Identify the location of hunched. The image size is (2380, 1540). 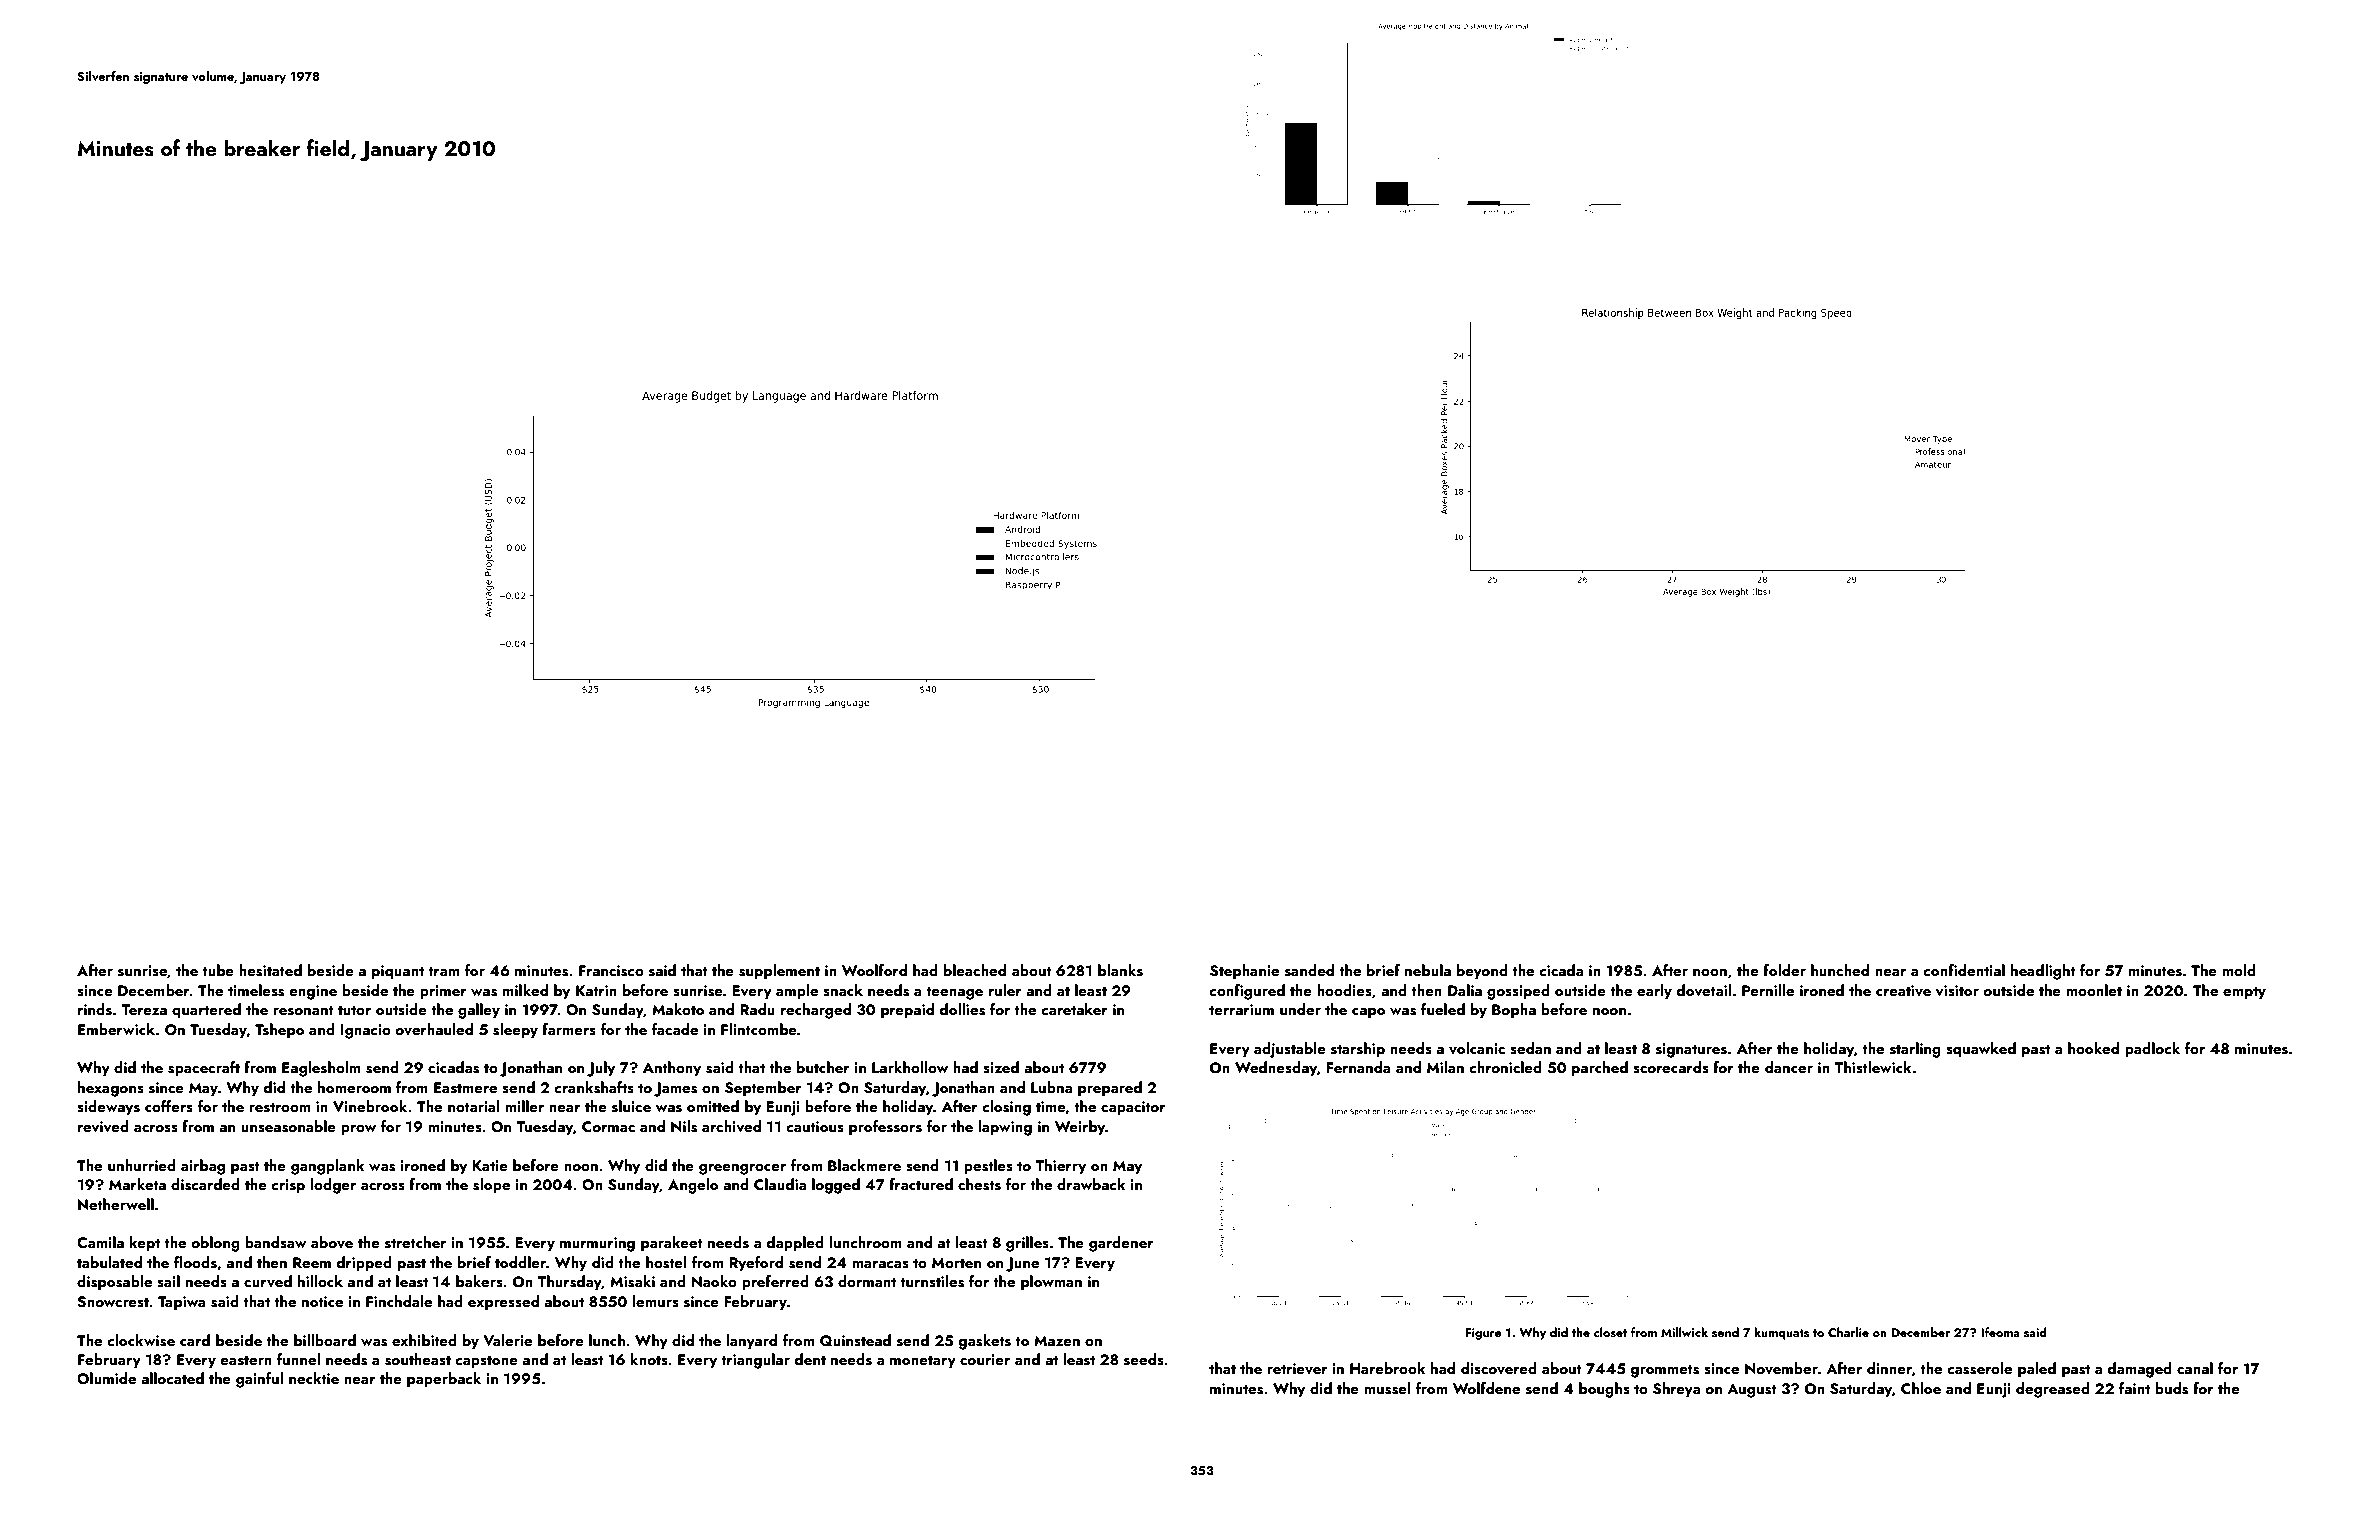
(1840, 970).
